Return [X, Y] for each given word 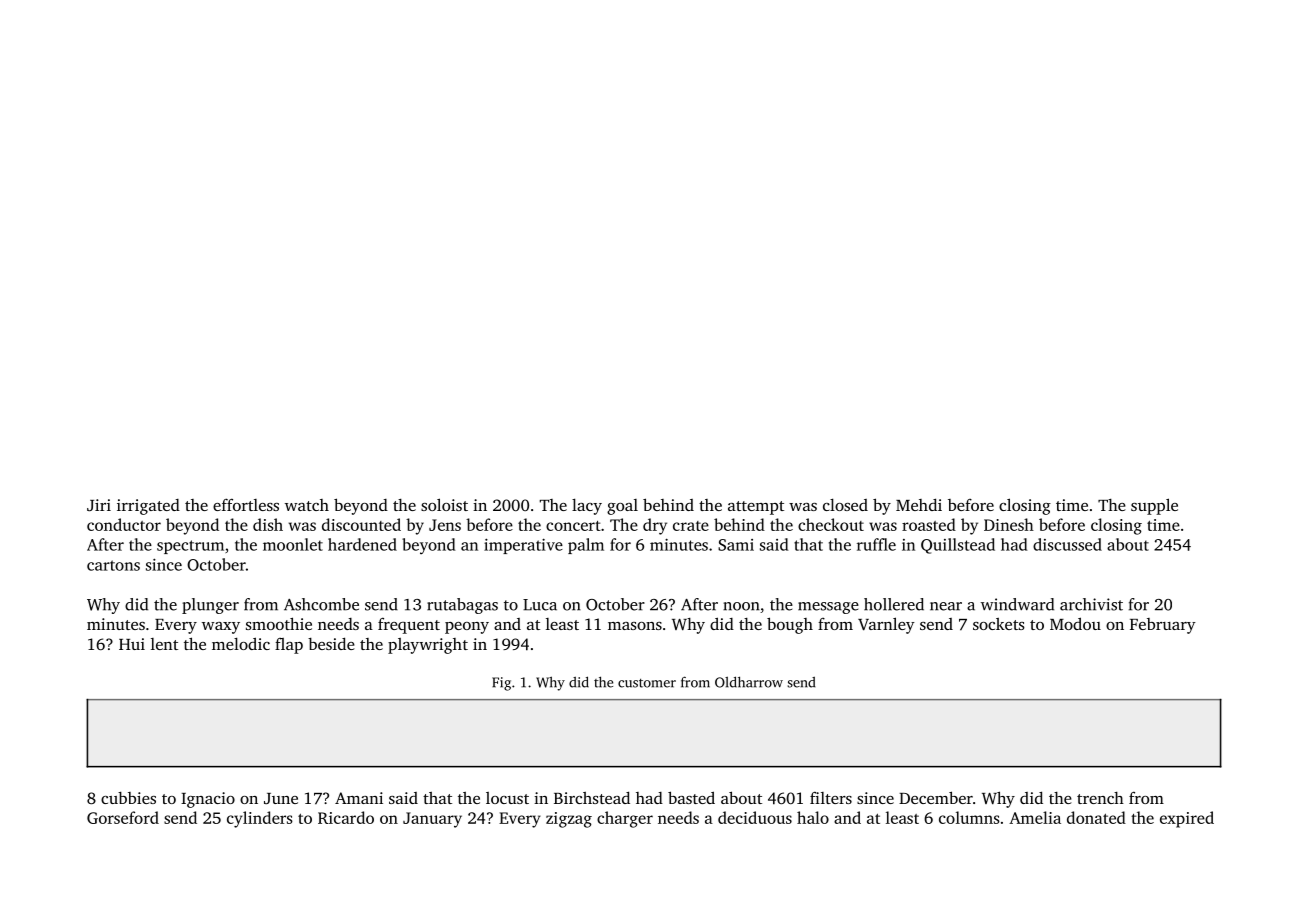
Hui [132, 644]
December [936, 797]
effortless [246, 504]
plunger [210, 606]
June [281, 798]
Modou [1075, 623]
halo [813, 817]
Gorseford [123, 817]
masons [635, 626]
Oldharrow [749, 682]
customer [647, 683]
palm [586, 546]
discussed [1067, 544]
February [1163, 626]
